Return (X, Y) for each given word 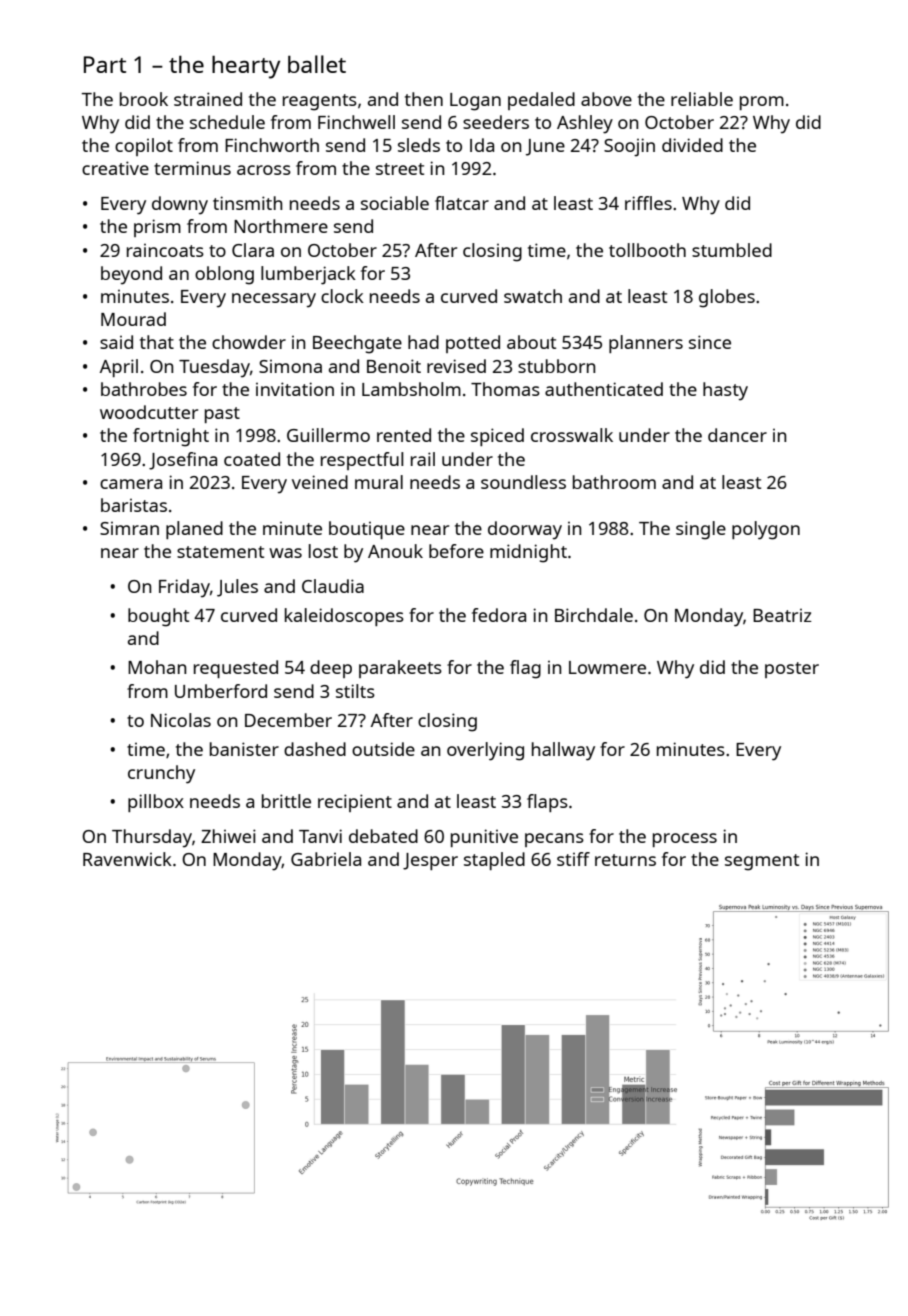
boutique (367, 530)
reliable (702, 99)
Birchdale (594, 615)
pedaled (541, 101)
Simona (290, 366)
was (285, 553)
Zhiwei (228, 836)
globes (727, 298)
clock (342, 296)
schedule (227, 122)
